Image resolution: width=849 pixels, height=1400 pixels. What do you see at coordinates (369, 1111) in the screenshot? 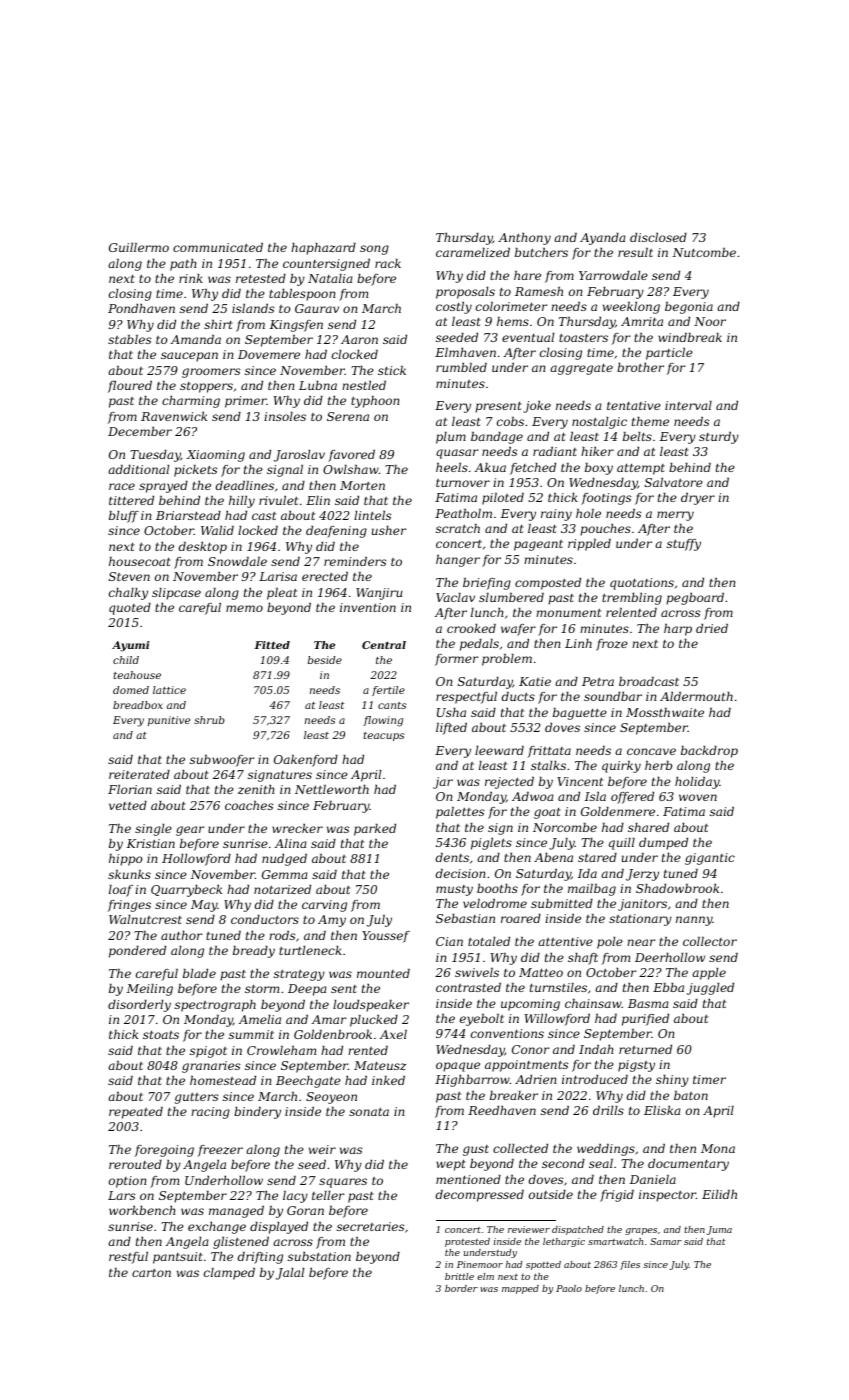
I see `sonata` at bounding box center [369, 1111].
